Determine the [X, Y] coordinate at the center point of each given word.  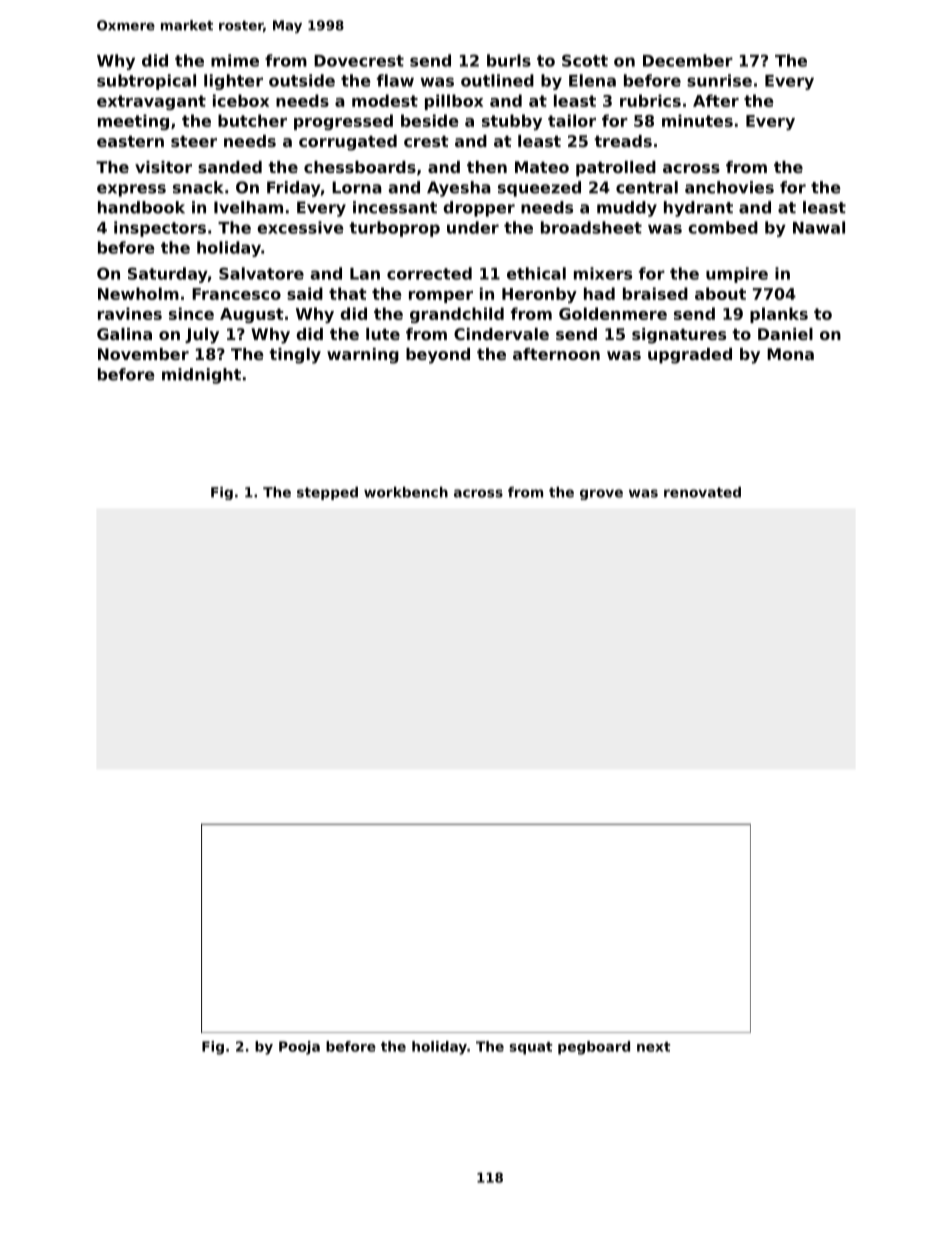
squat [531, 1048]
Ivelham [248, 207]
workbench [406, 492]
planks [779, 315]
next [653, 1047]
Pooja [299, 1048]
